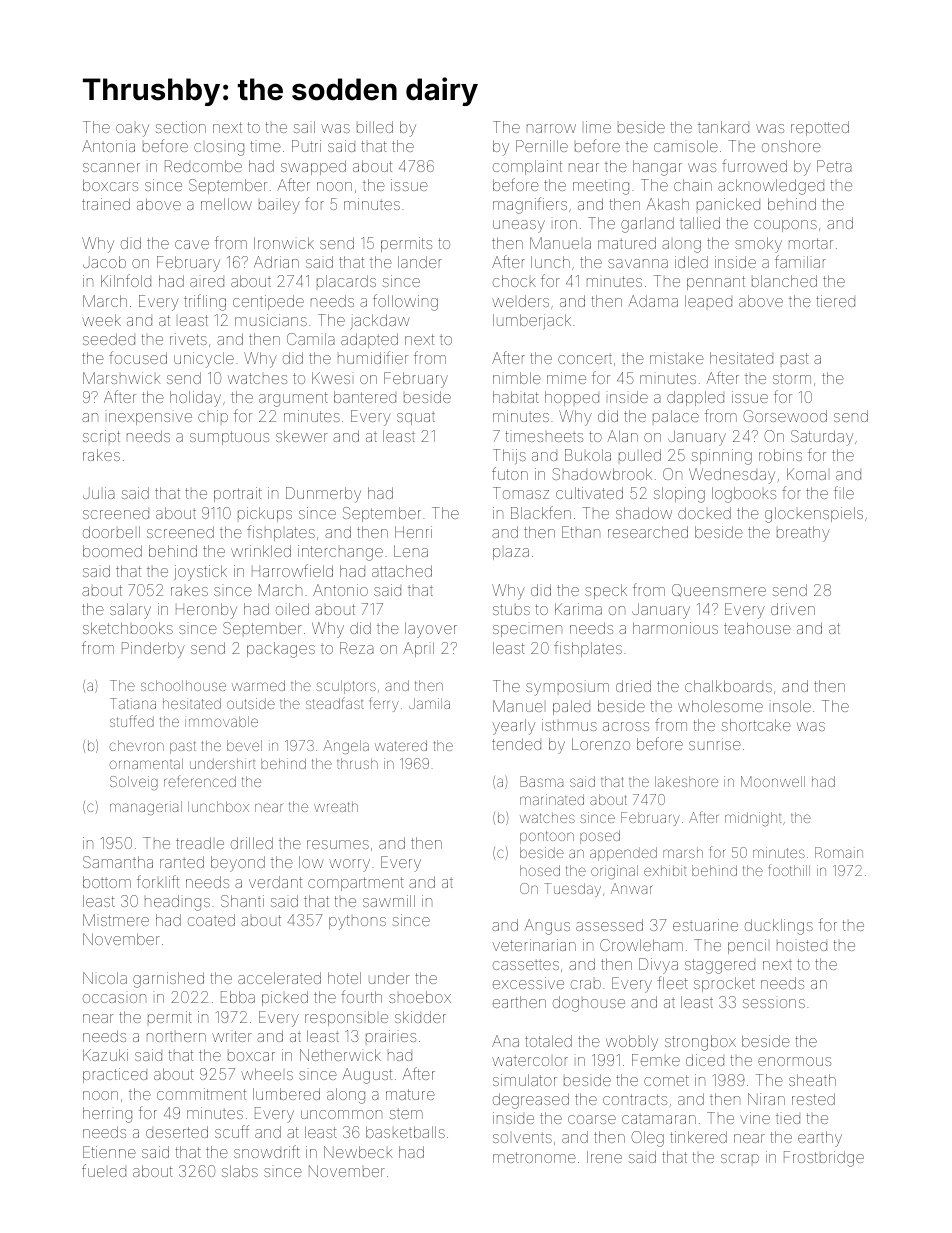 This screenshot has height=1233, width=952. Describe the element at coordinates (723, 127) in the screenshot. I see `tankard` at that location.
